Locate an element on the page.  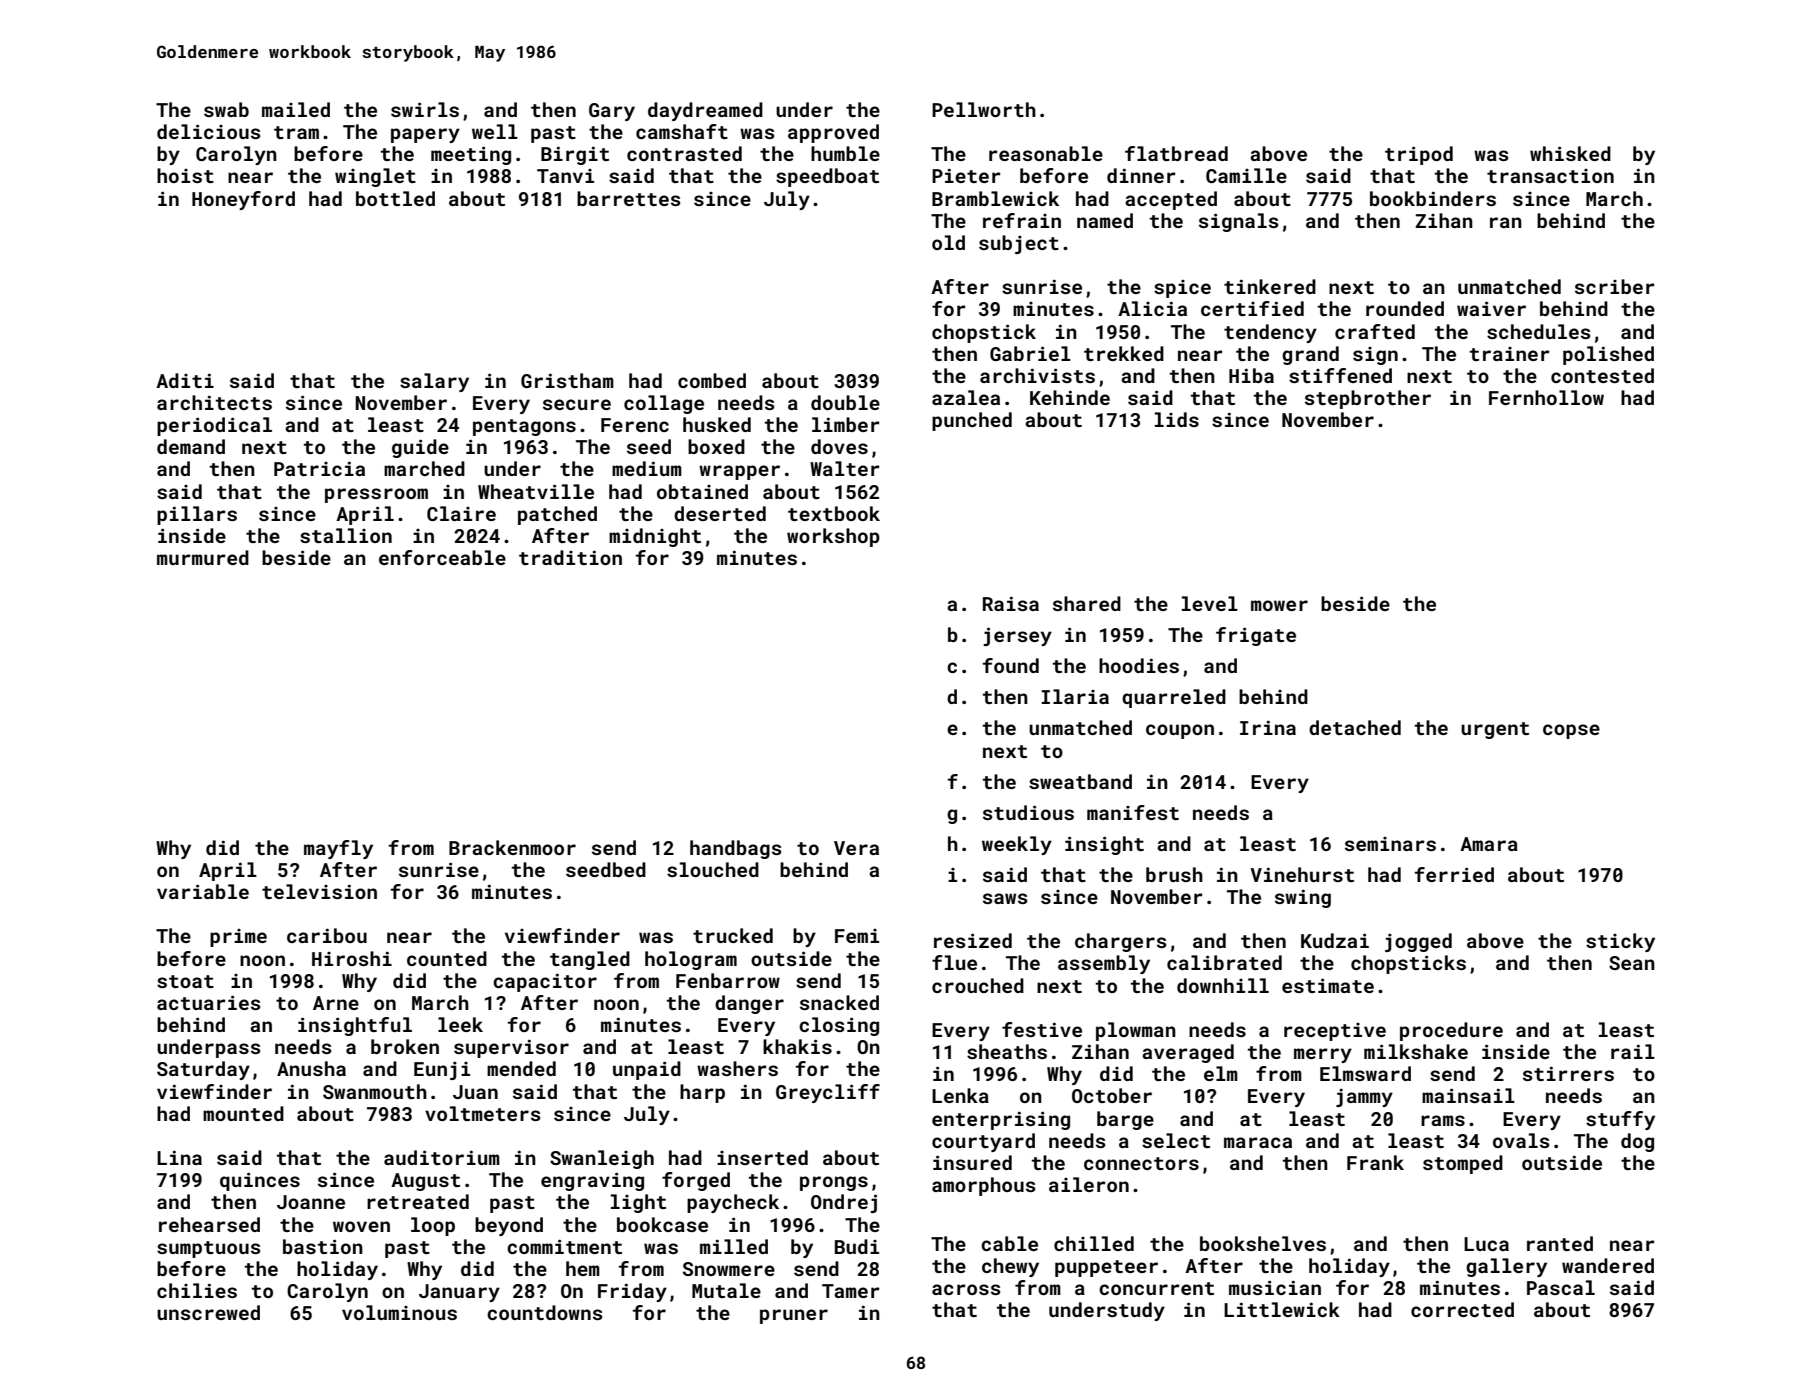
tripod is located at coordinates (1419, 155).
